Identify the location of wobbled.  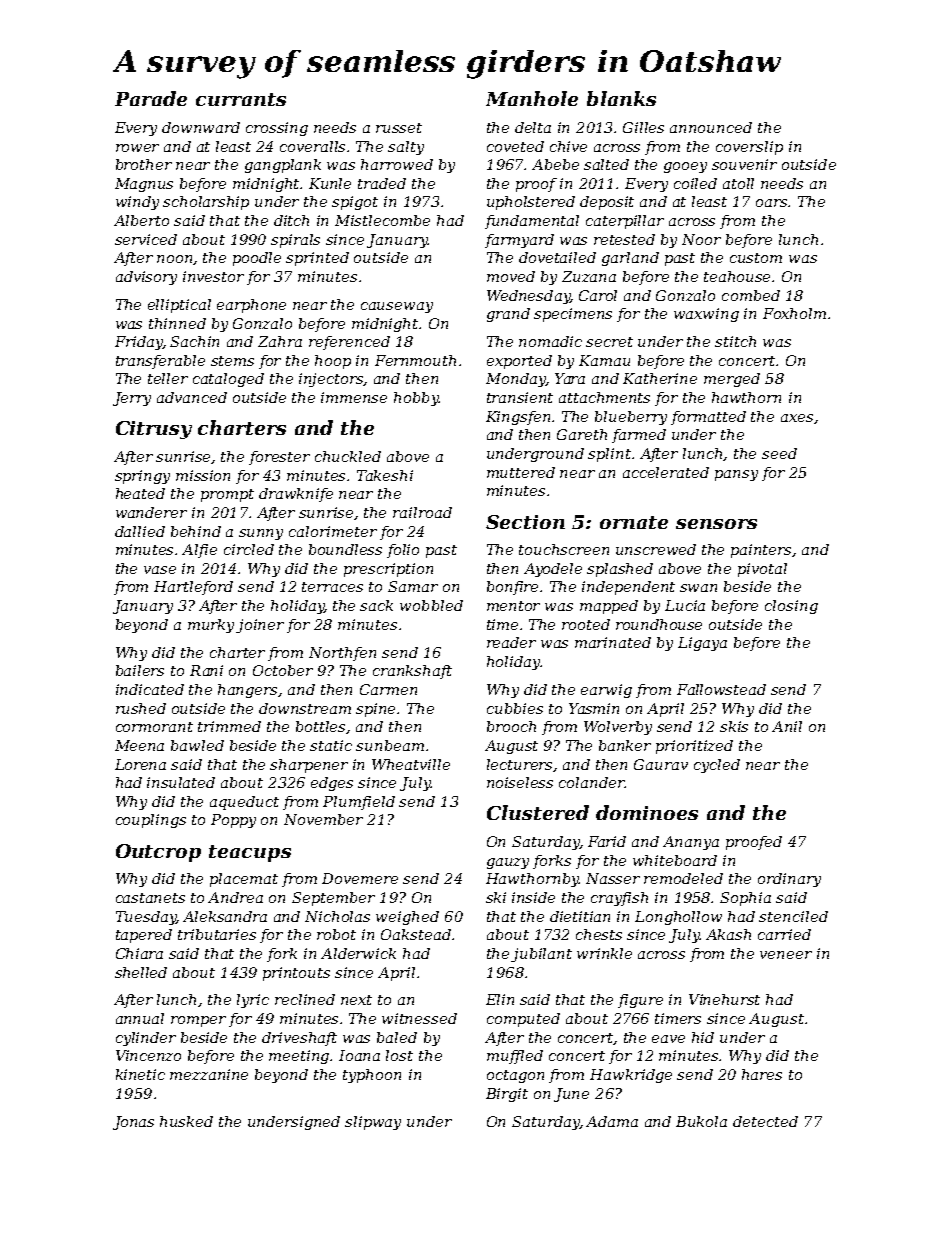
(431, 605).
